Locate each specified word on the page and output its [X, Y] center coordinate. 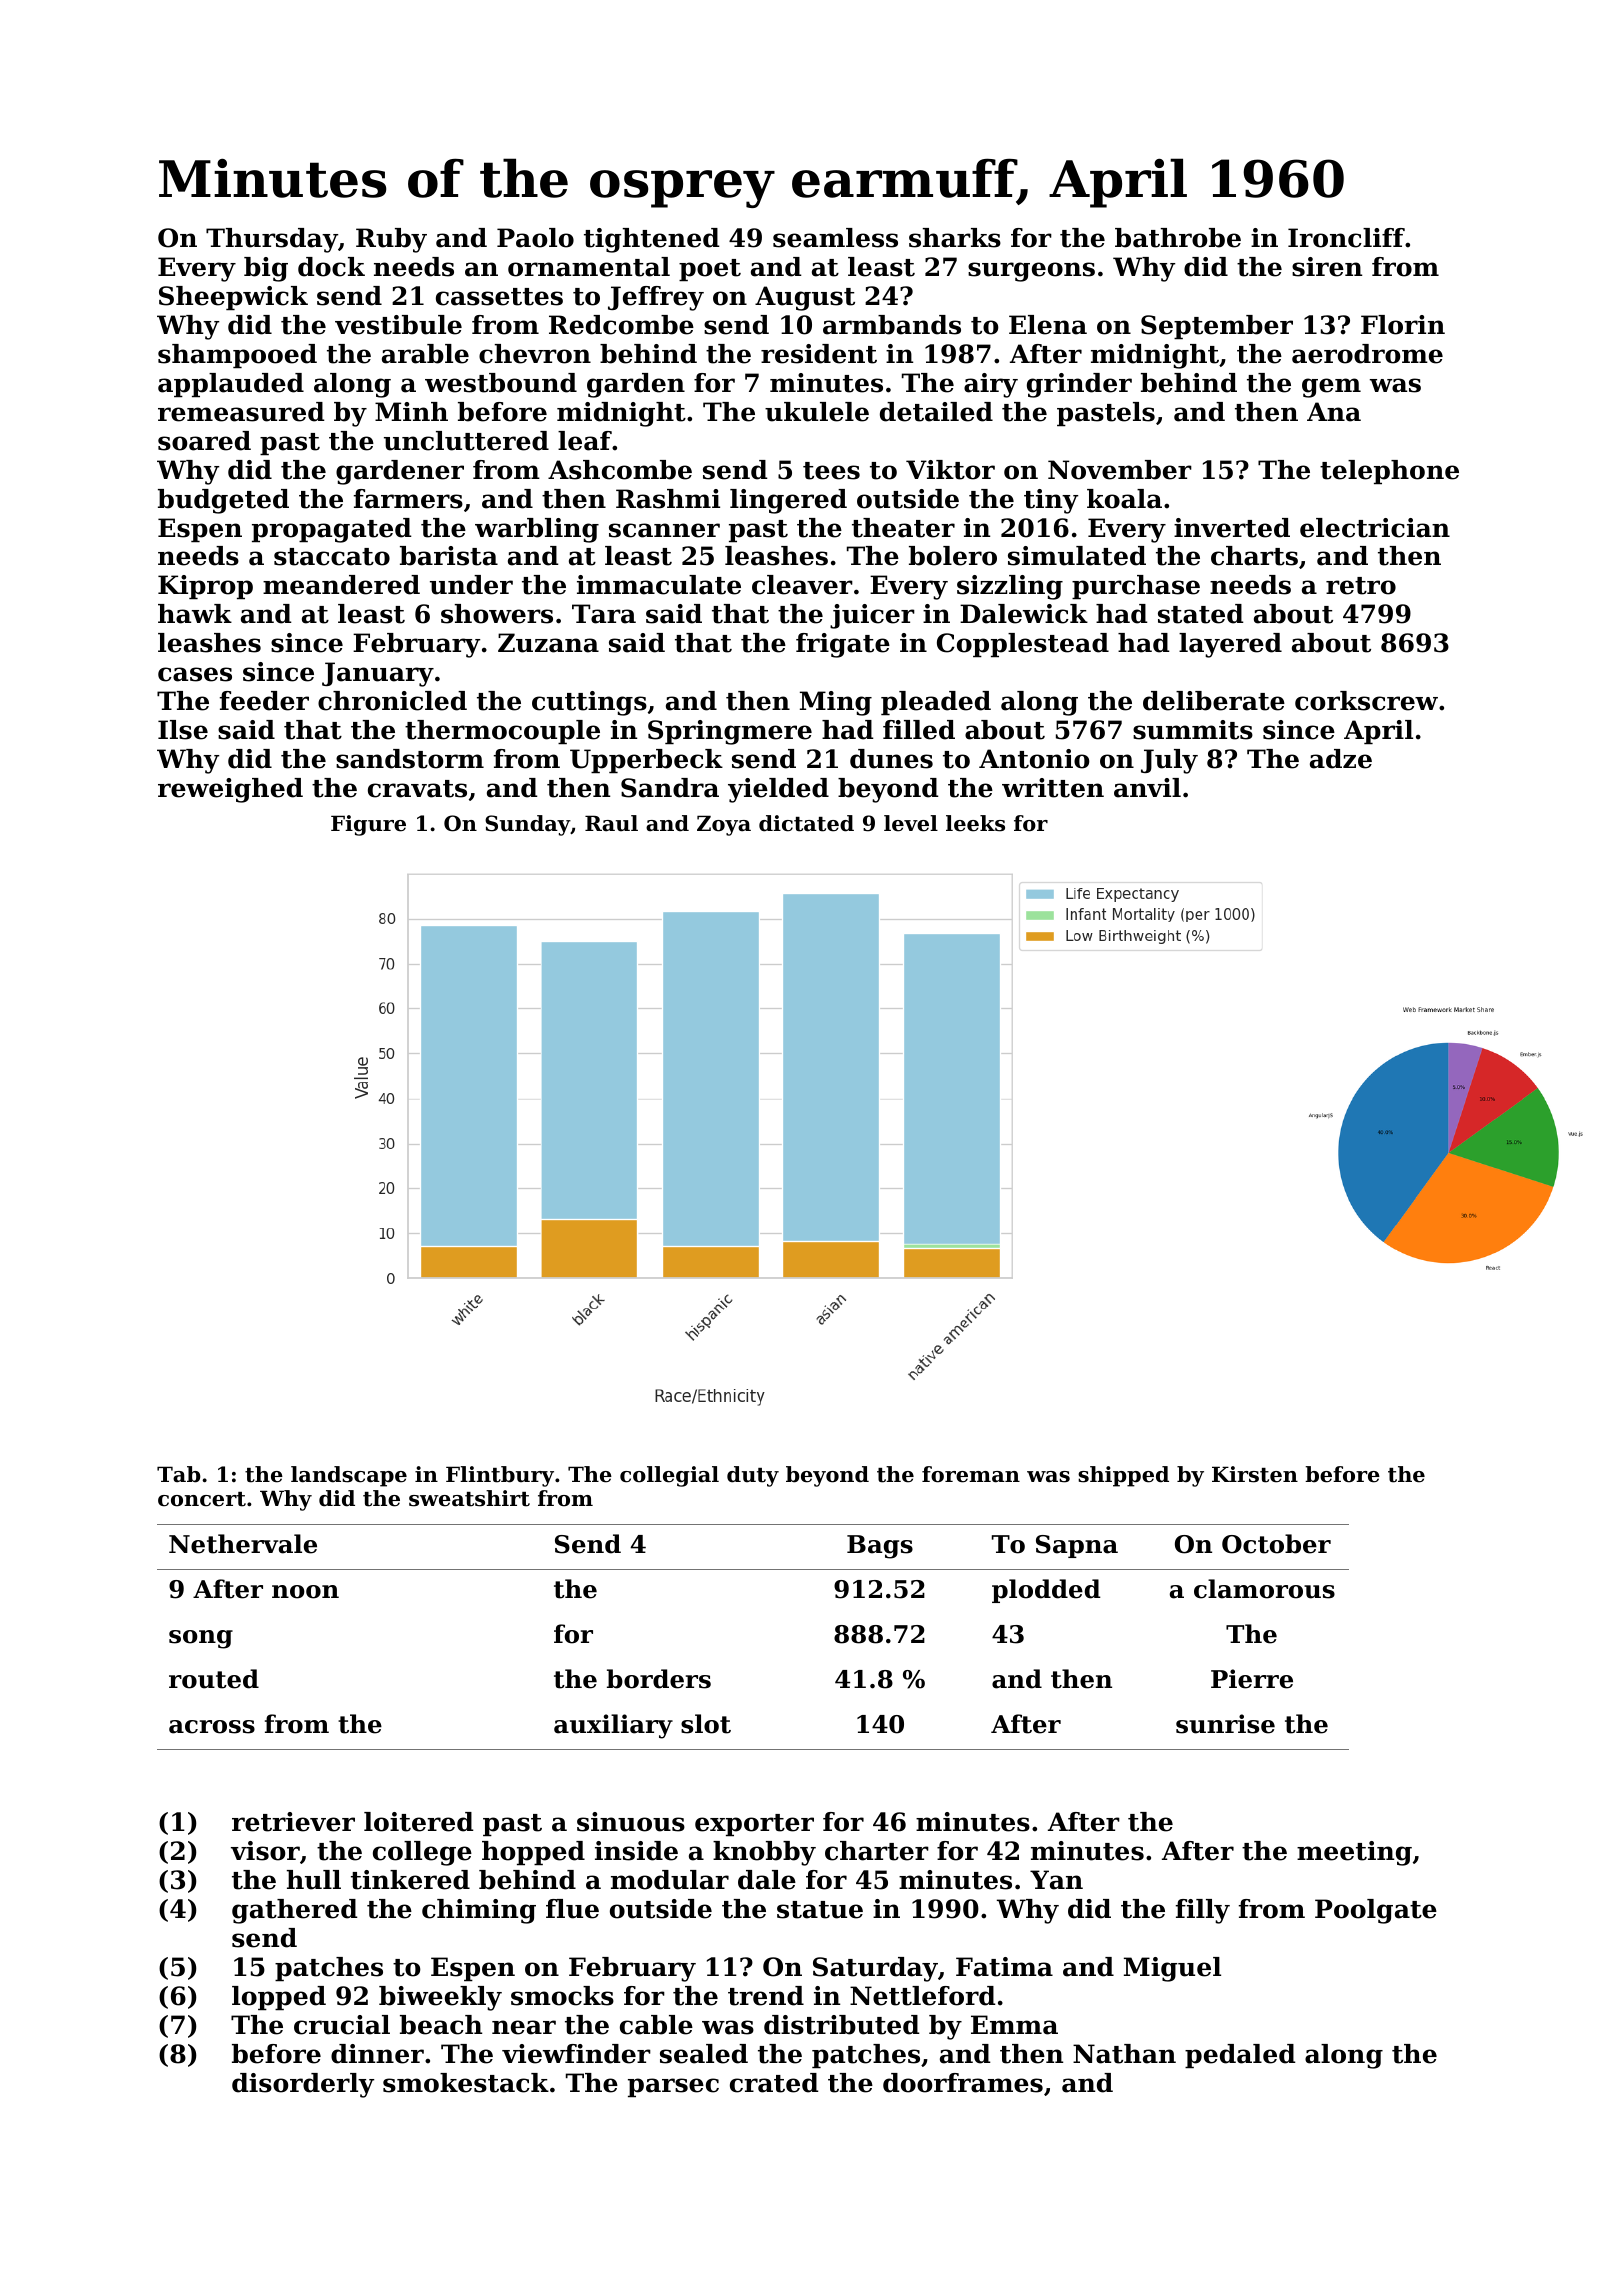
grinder [1079, 385]
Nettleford [923, 1996]
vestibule [398, 325]
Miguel [1172, 1969]
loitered [419, 1822]
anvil [1147, 788]
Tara [604, 614]
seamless [835, 238]
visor [265, 1851]
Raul [611, 823]
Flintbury [500, 1476]
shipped [1123, 1476]
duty [753, 1476]
